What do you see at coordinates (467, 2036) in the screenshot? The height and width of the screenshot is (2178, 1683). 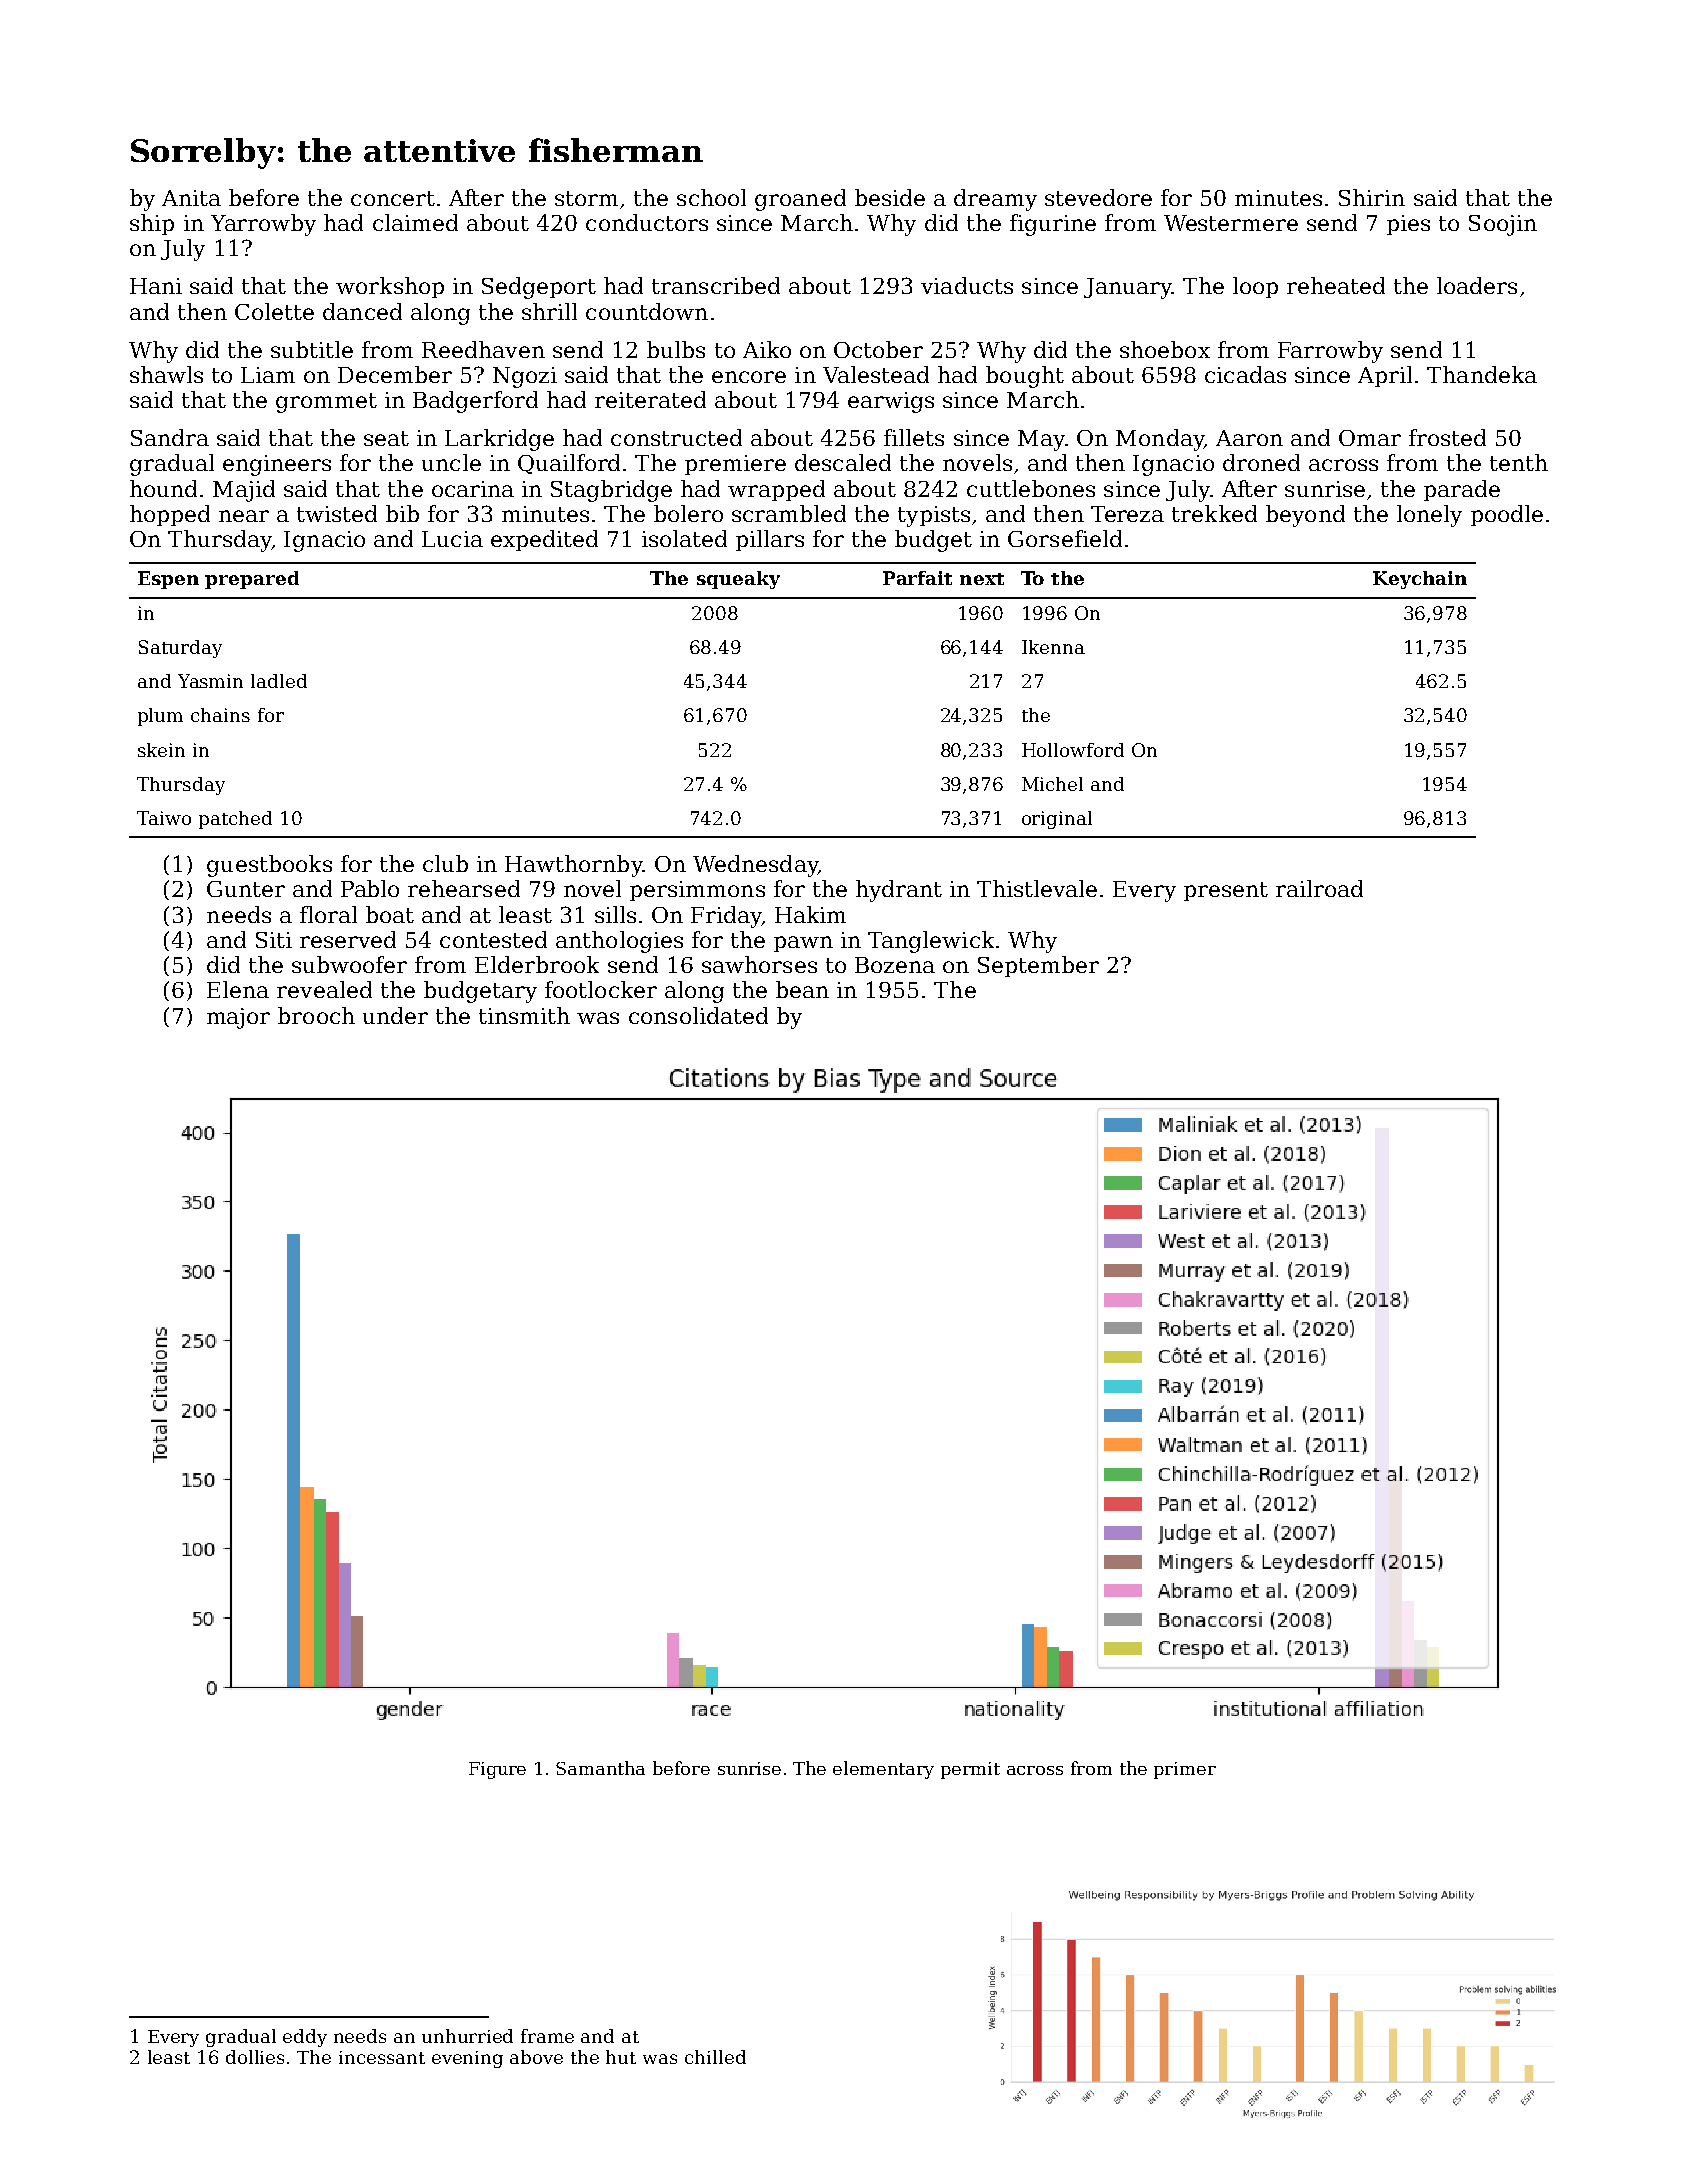 I see `unhurried` at bounding box center [467, 2036].
